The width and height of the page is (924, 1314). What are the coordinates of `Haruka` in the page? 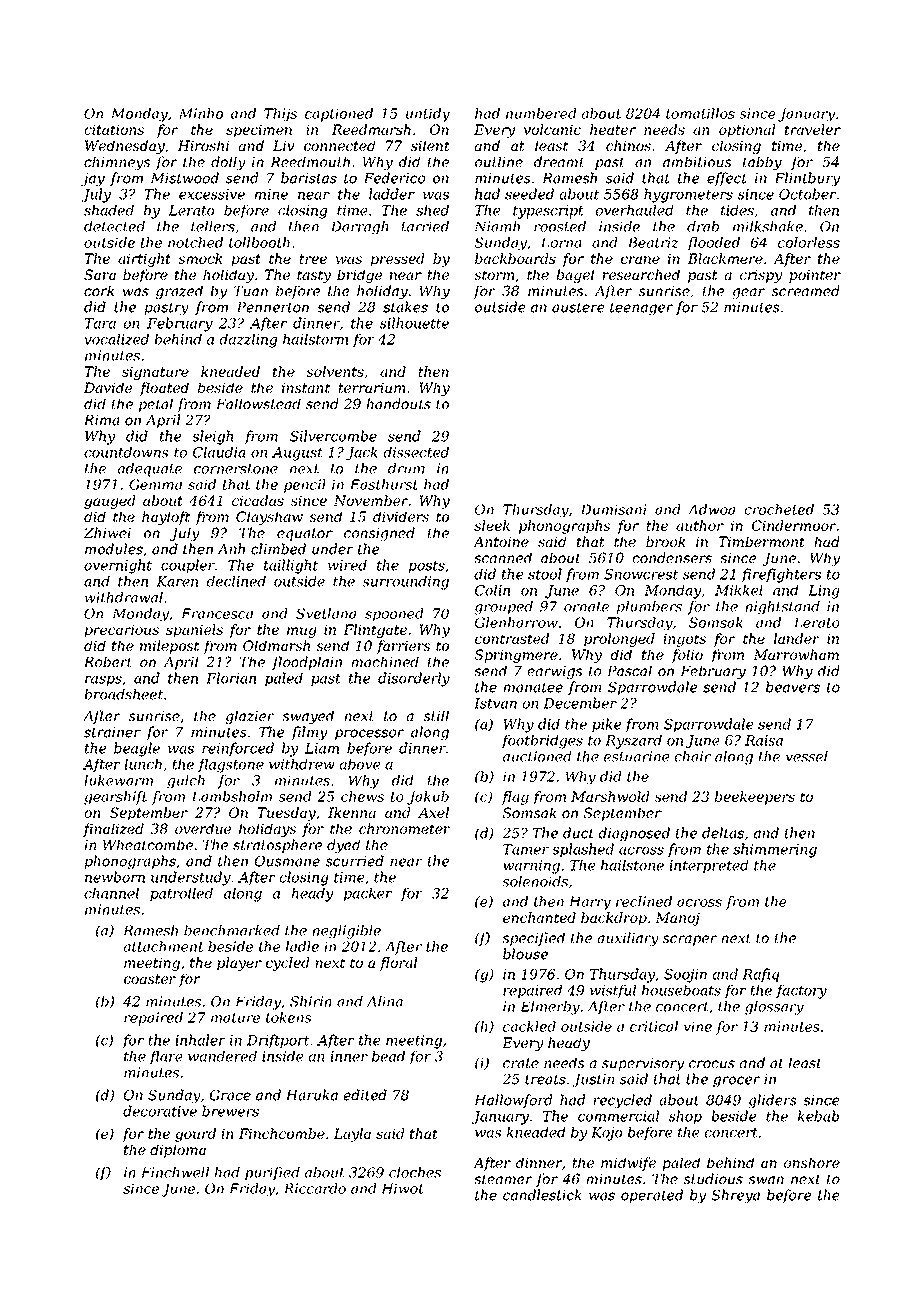 It's located at (312, 1095).
